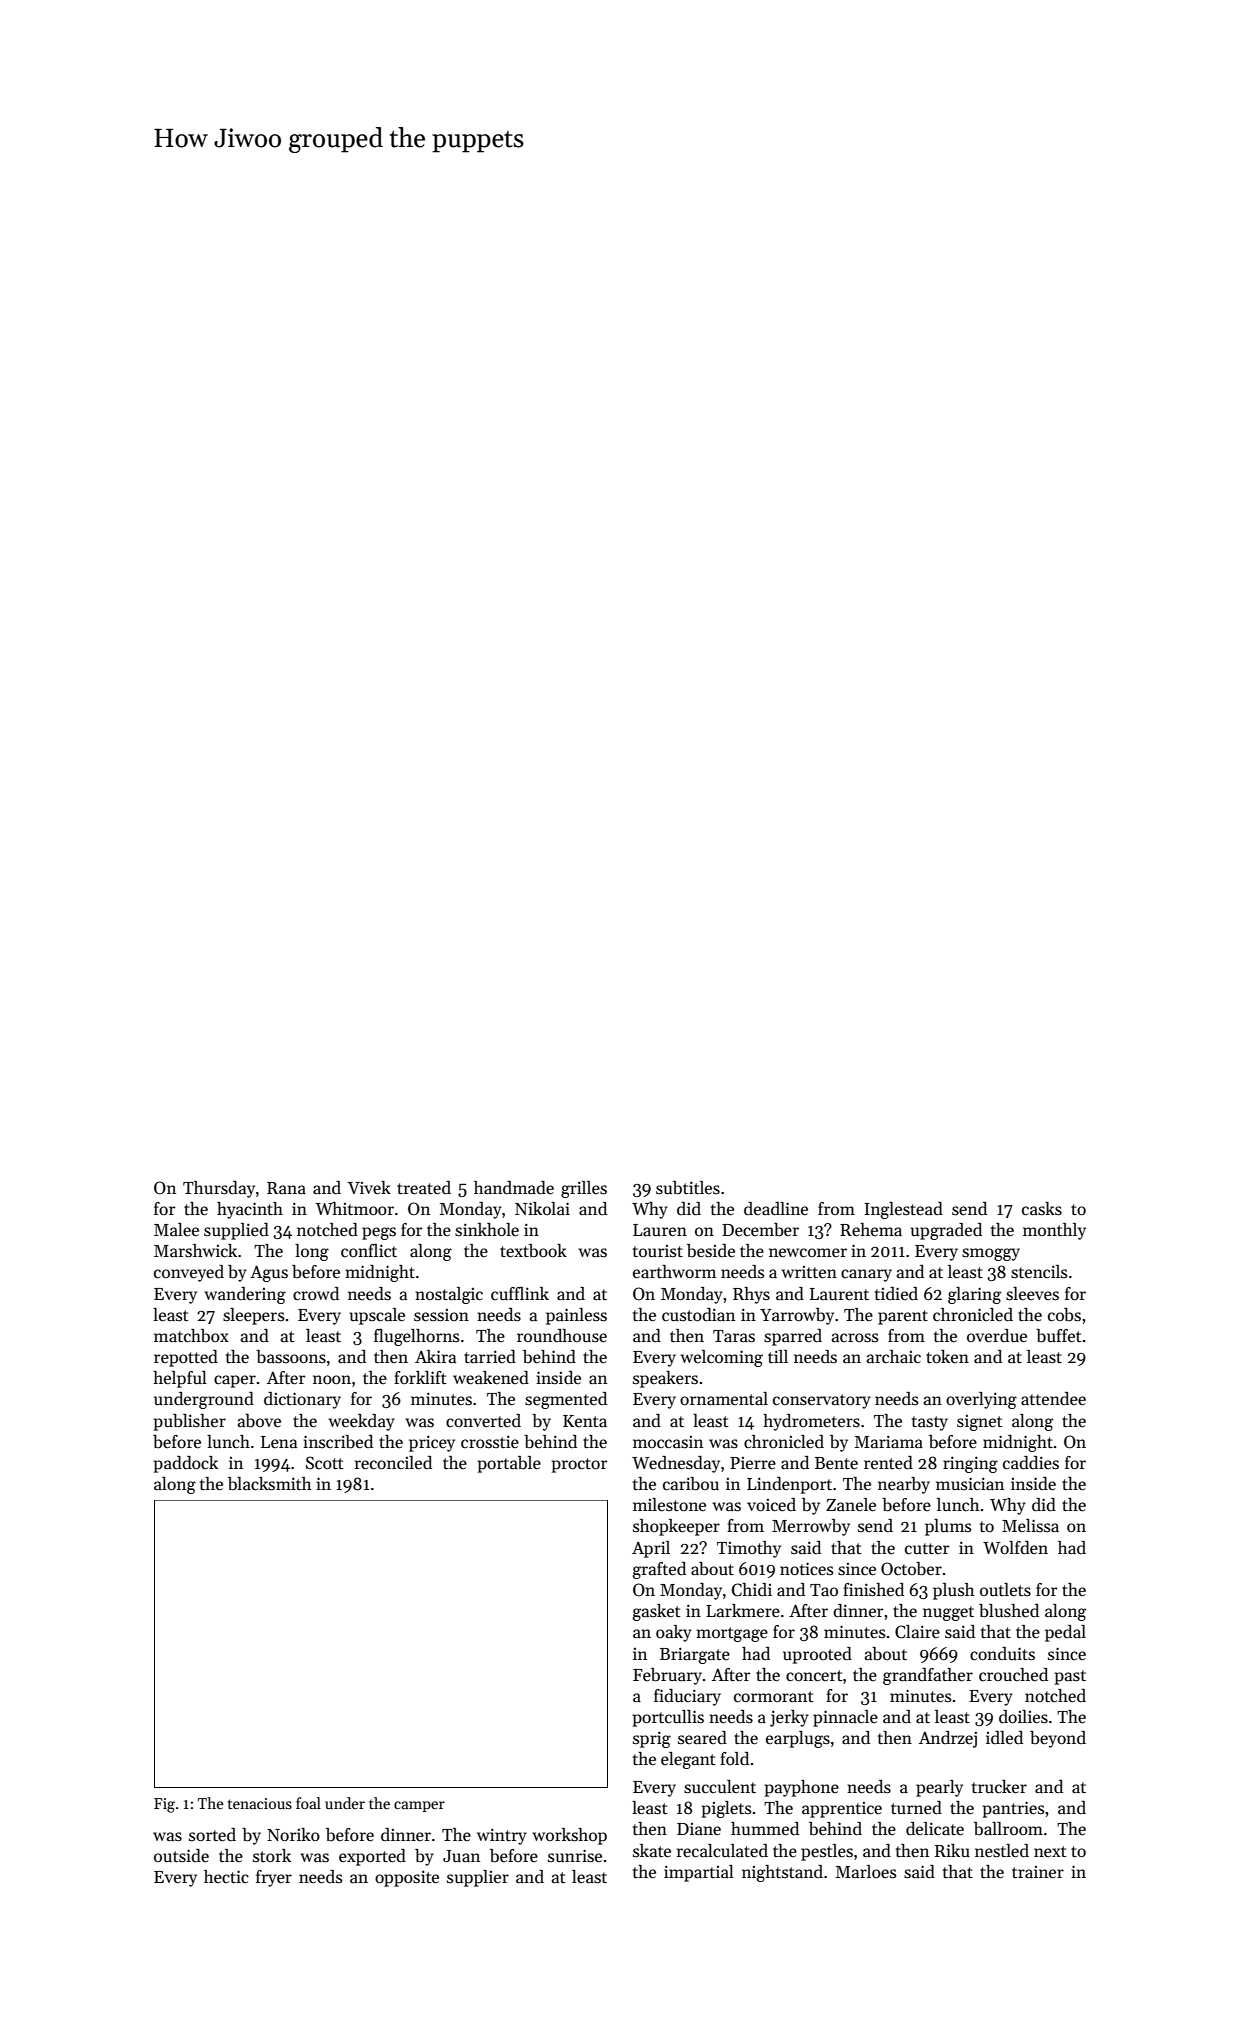 The image size is (1240, 2042). Describe the element at coordinates (189, 1273) in the screenshot. I see `conveyed` at that location.
